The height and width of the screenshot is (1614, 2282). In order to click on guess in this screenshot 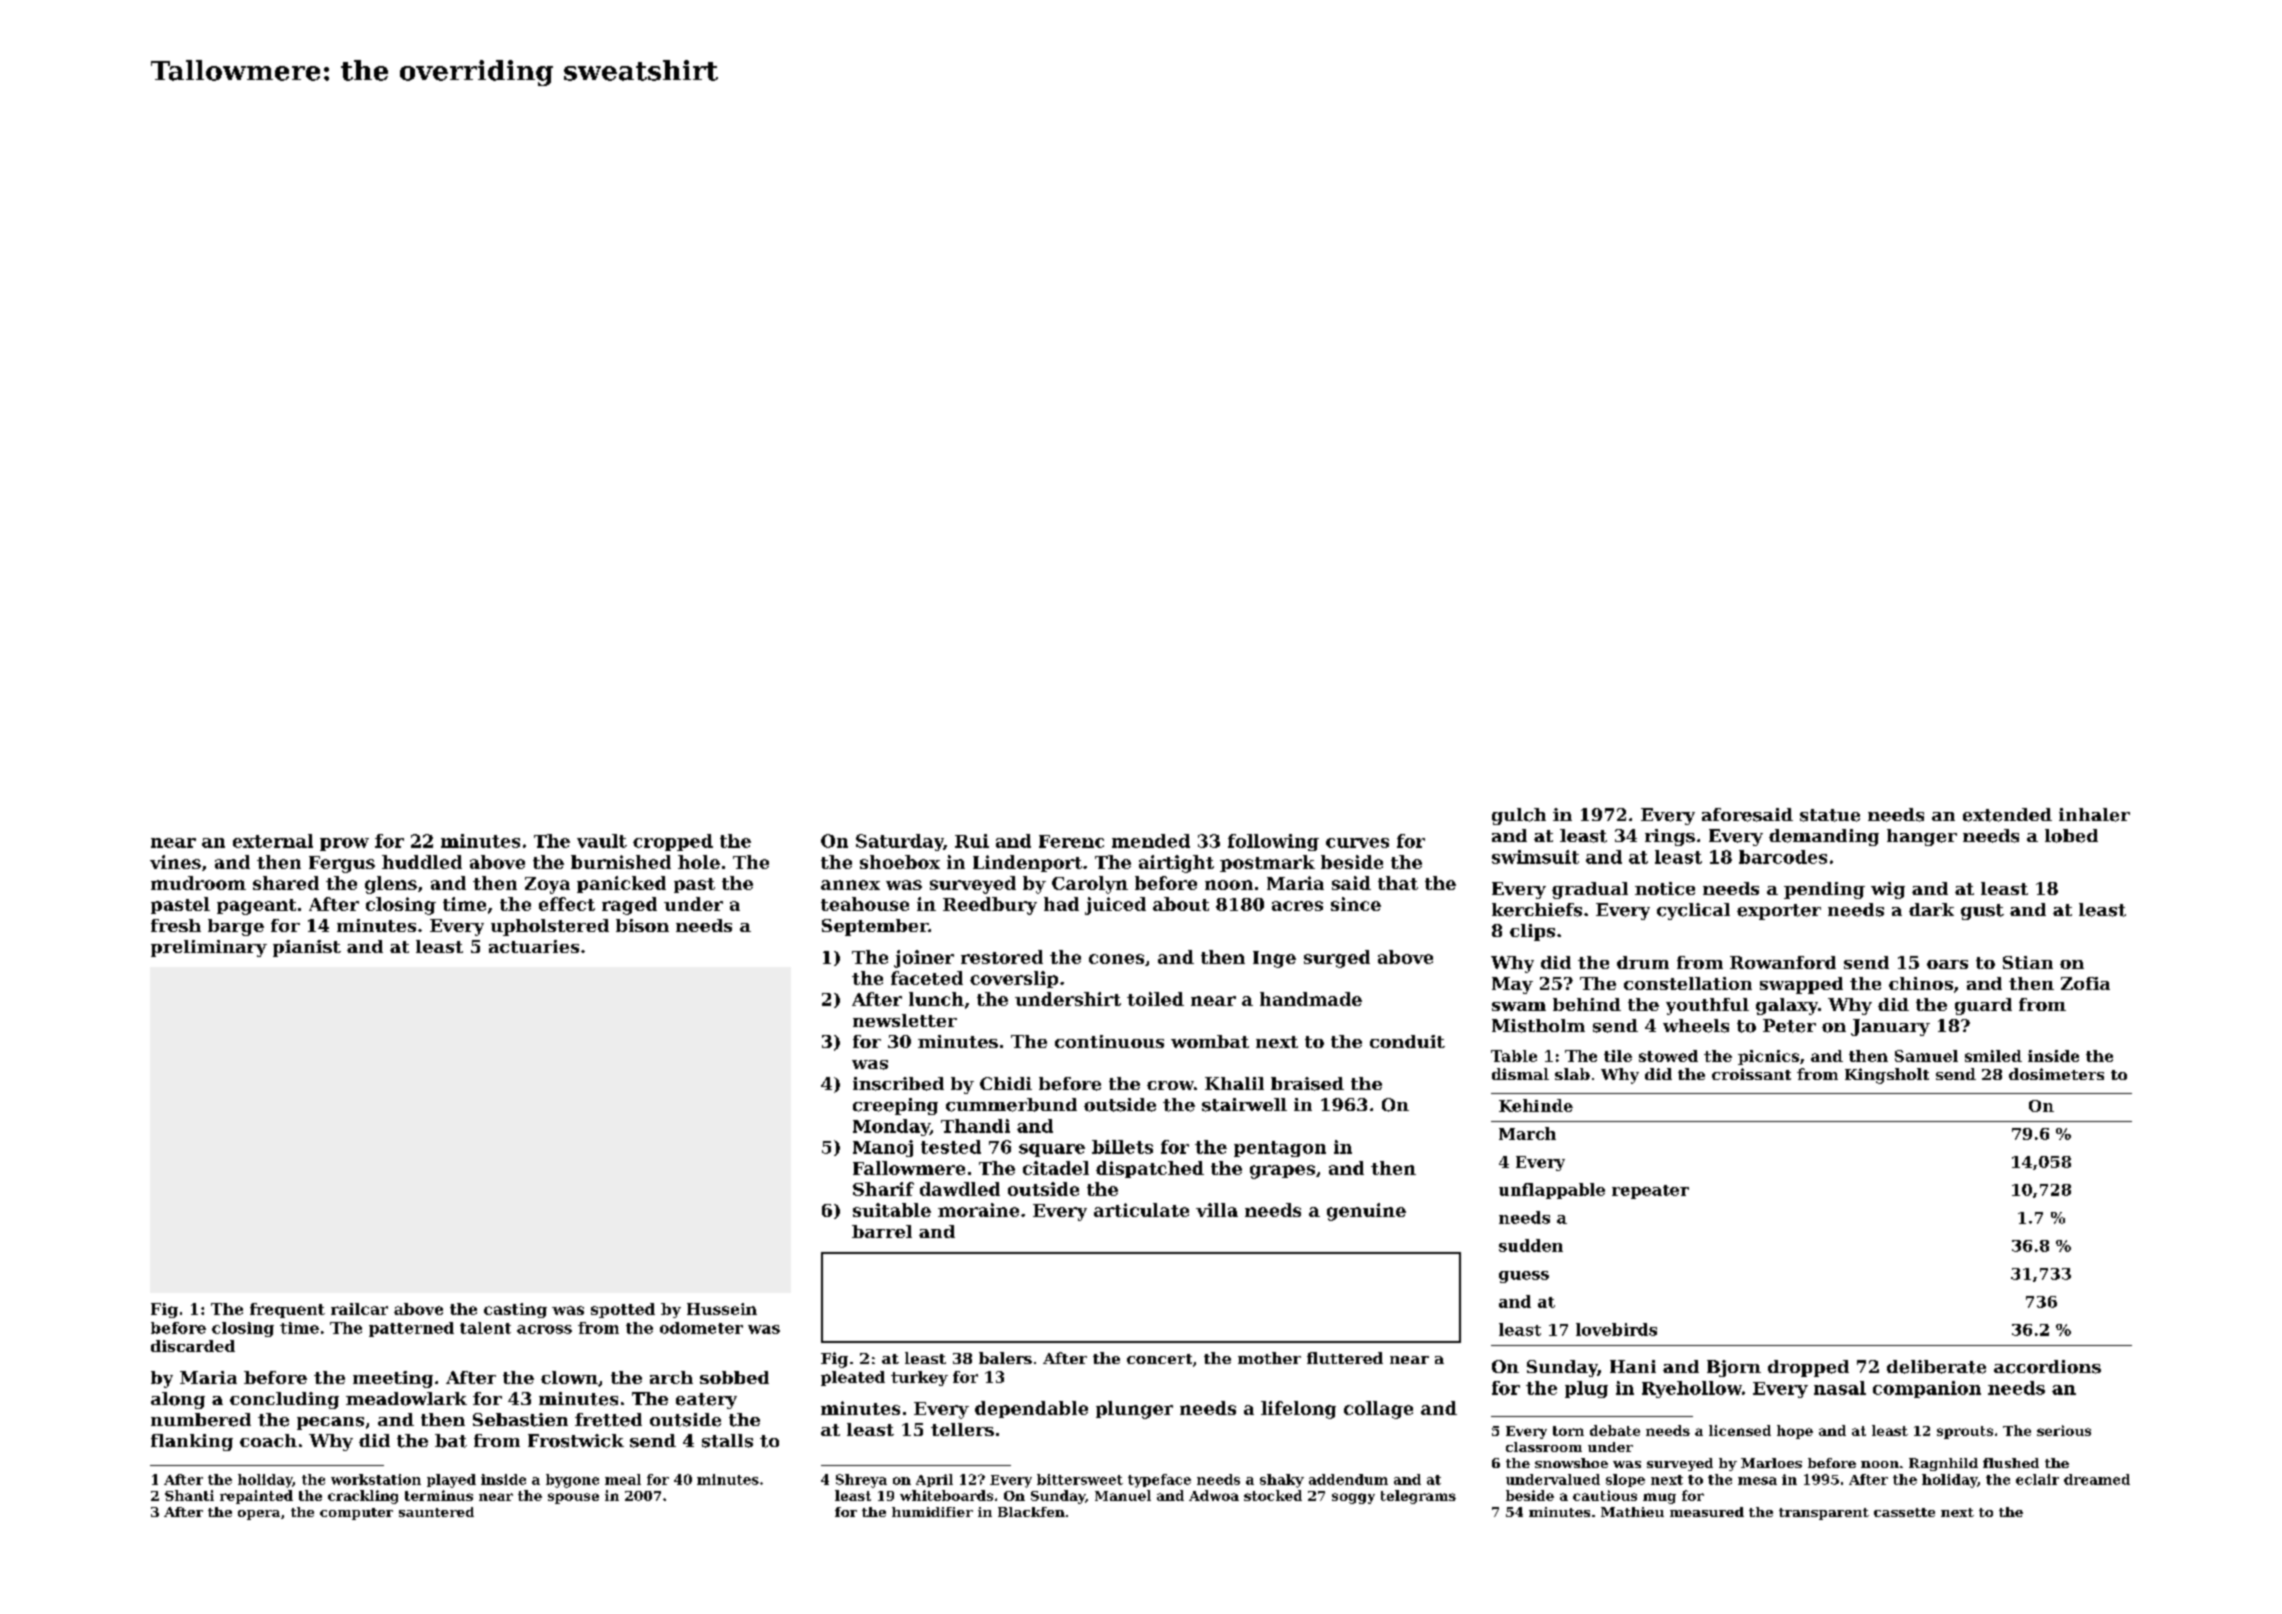, I will do `click(1524, 1277)`.
